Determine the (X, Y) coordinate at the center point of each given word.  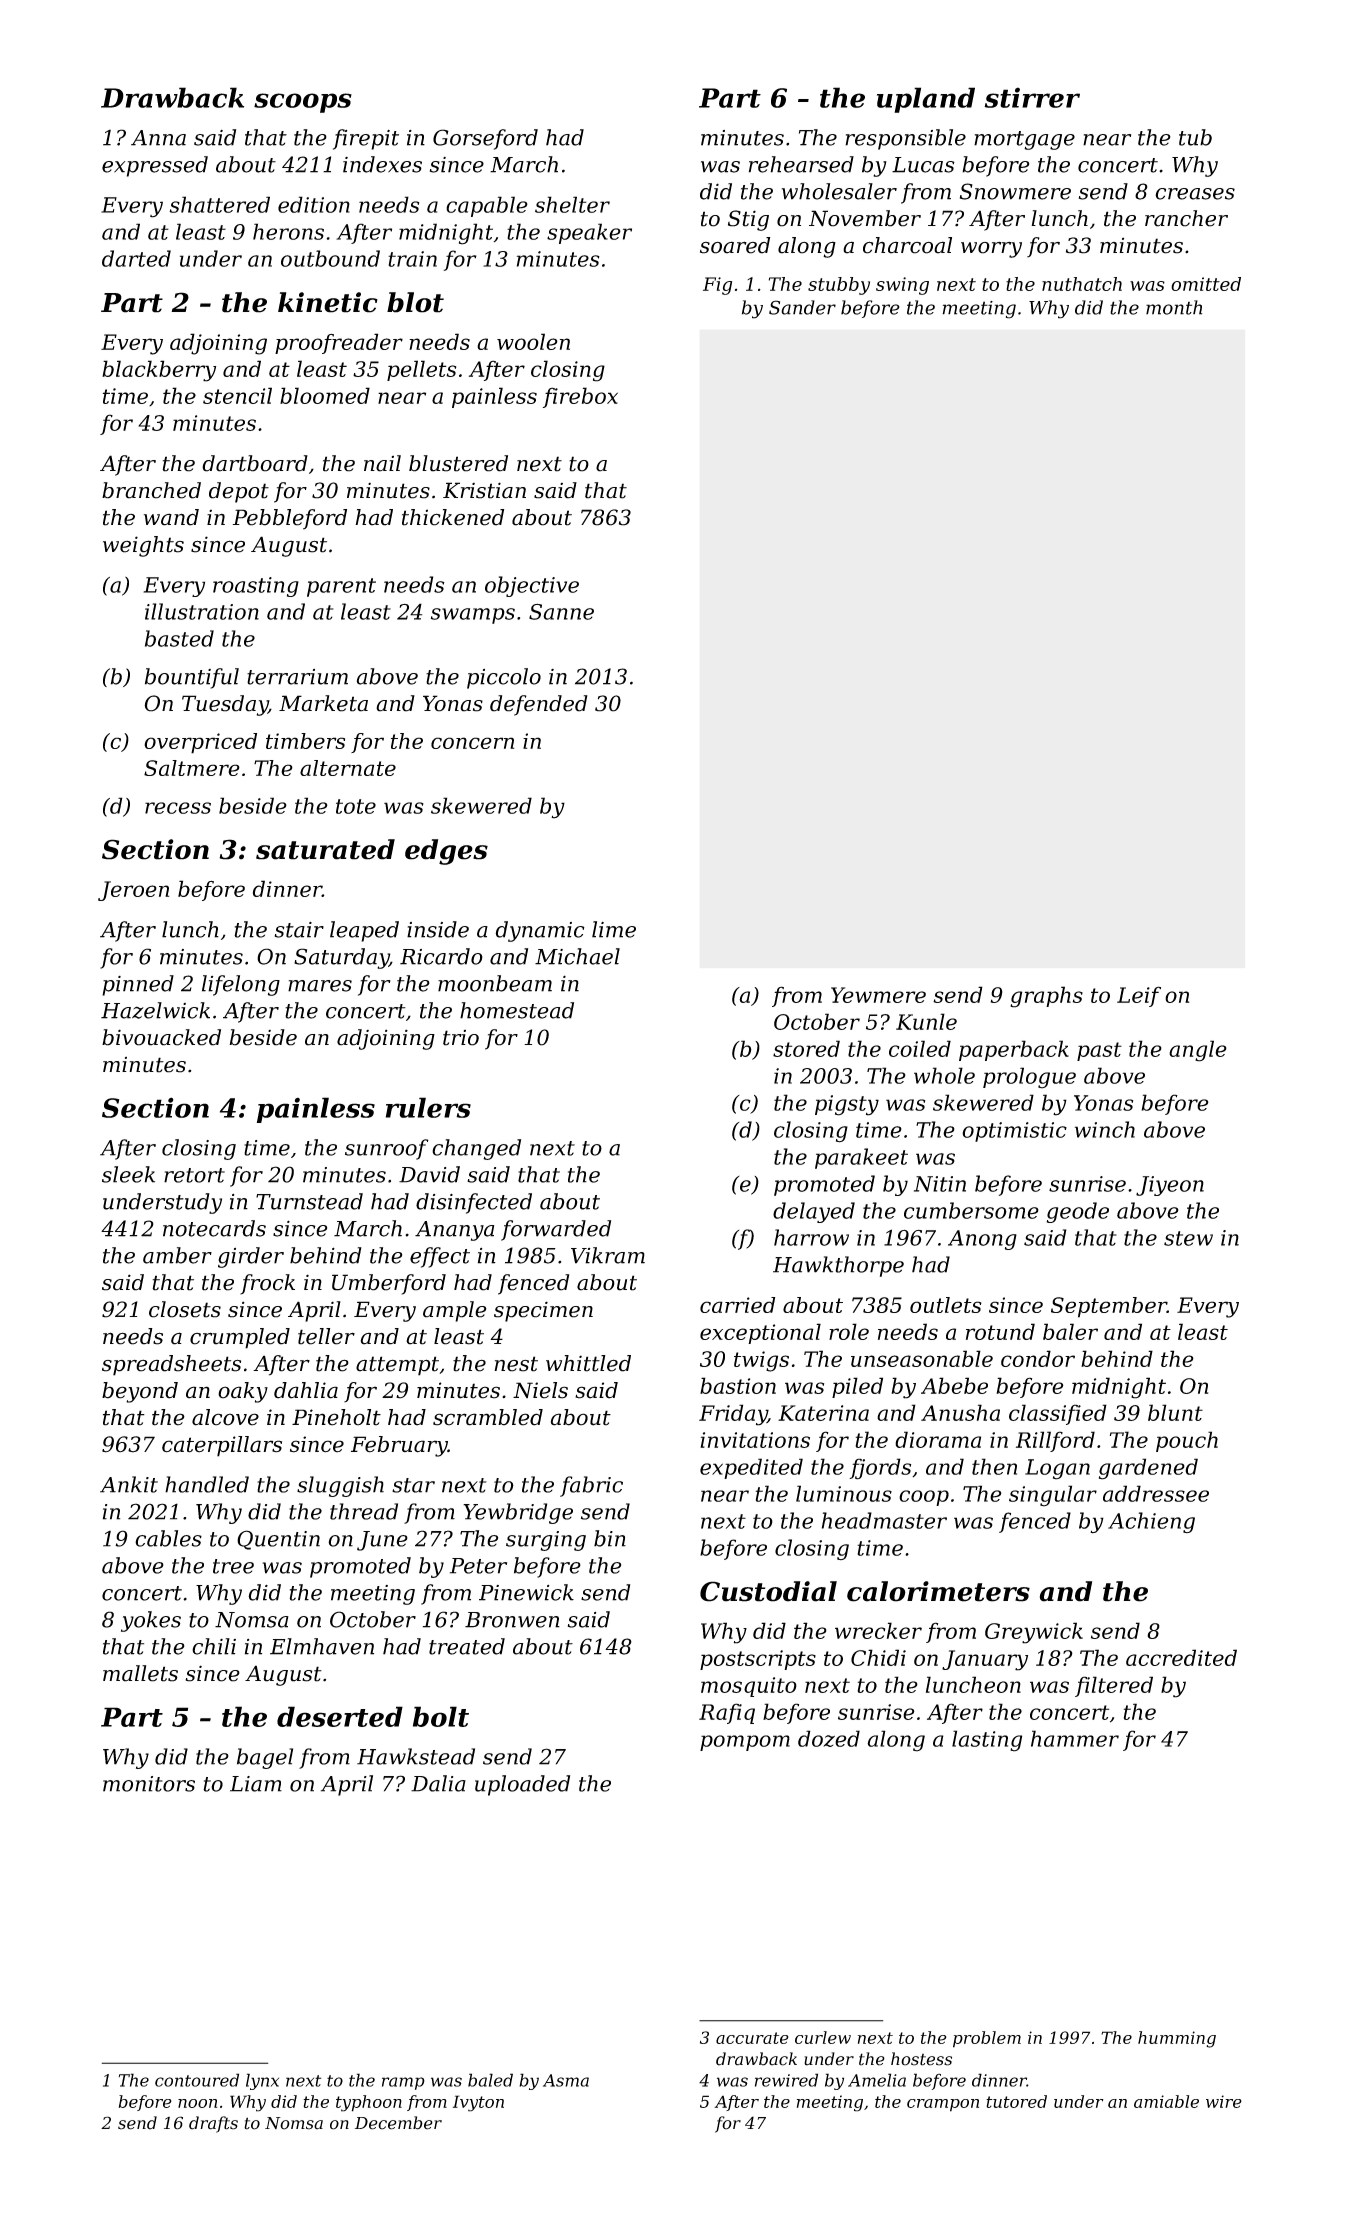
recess (178, 808)
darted (136, 258)
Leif (1139, 996)
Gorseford (485, 139)
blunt (1175, 1412)
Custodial (768, 1591)
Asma (566, 2080)
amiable (1166, 2101)
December (398, 2123)
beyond (140, 1392)
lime (614, 929)
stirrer (1032, 97)
